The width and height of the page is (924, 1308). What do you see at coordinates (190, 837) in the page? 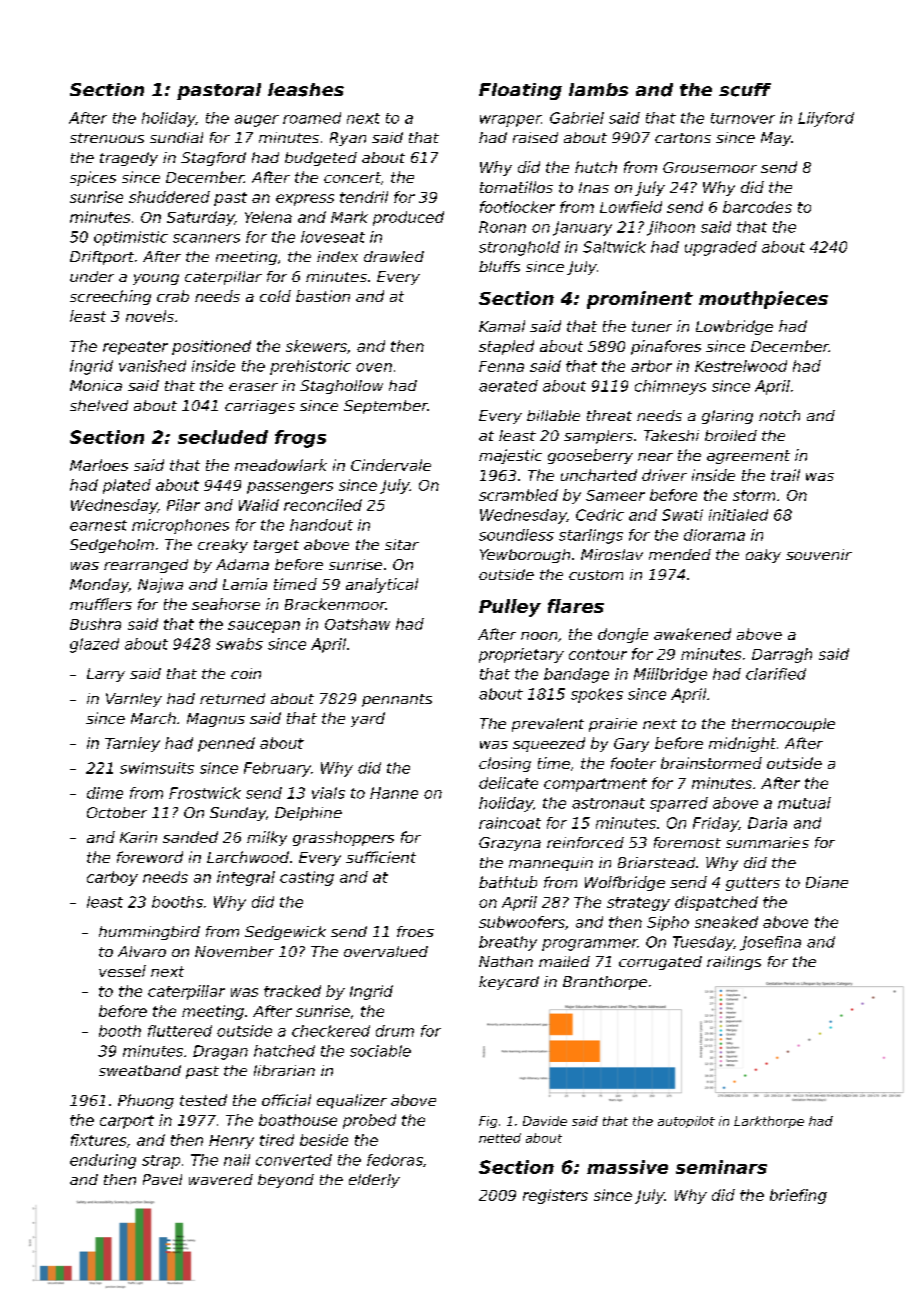
I see `sanded` at bounding box center [190, 837].
